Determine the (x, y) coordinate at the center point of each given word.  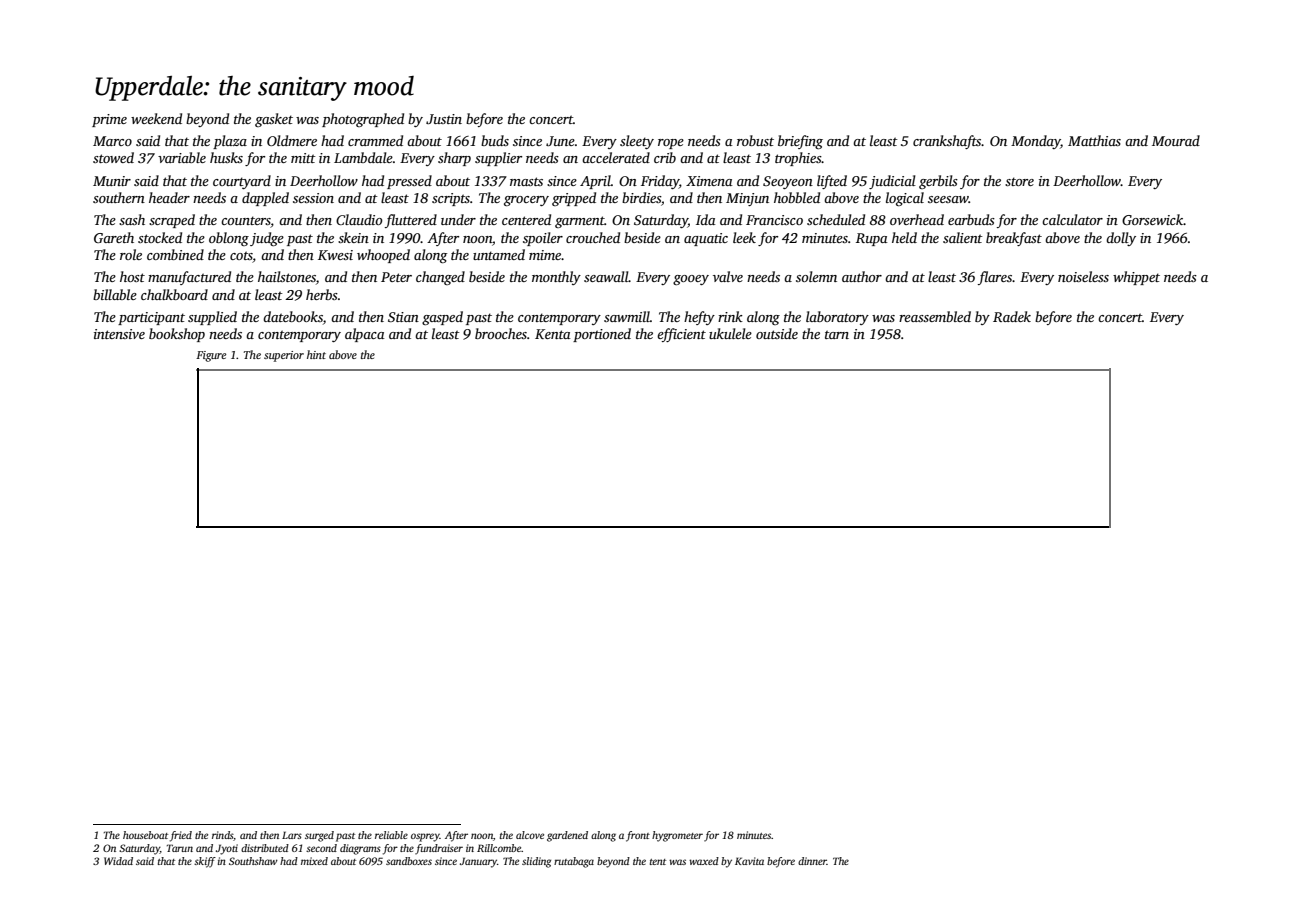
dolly (1121, 239)
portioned (602, 335)
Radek (1012, 316)
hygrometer (677, 836)
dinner (812, 861)
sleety (637, 142)
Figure (211, 356)
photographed (363, 120)
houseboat (145, 835)
